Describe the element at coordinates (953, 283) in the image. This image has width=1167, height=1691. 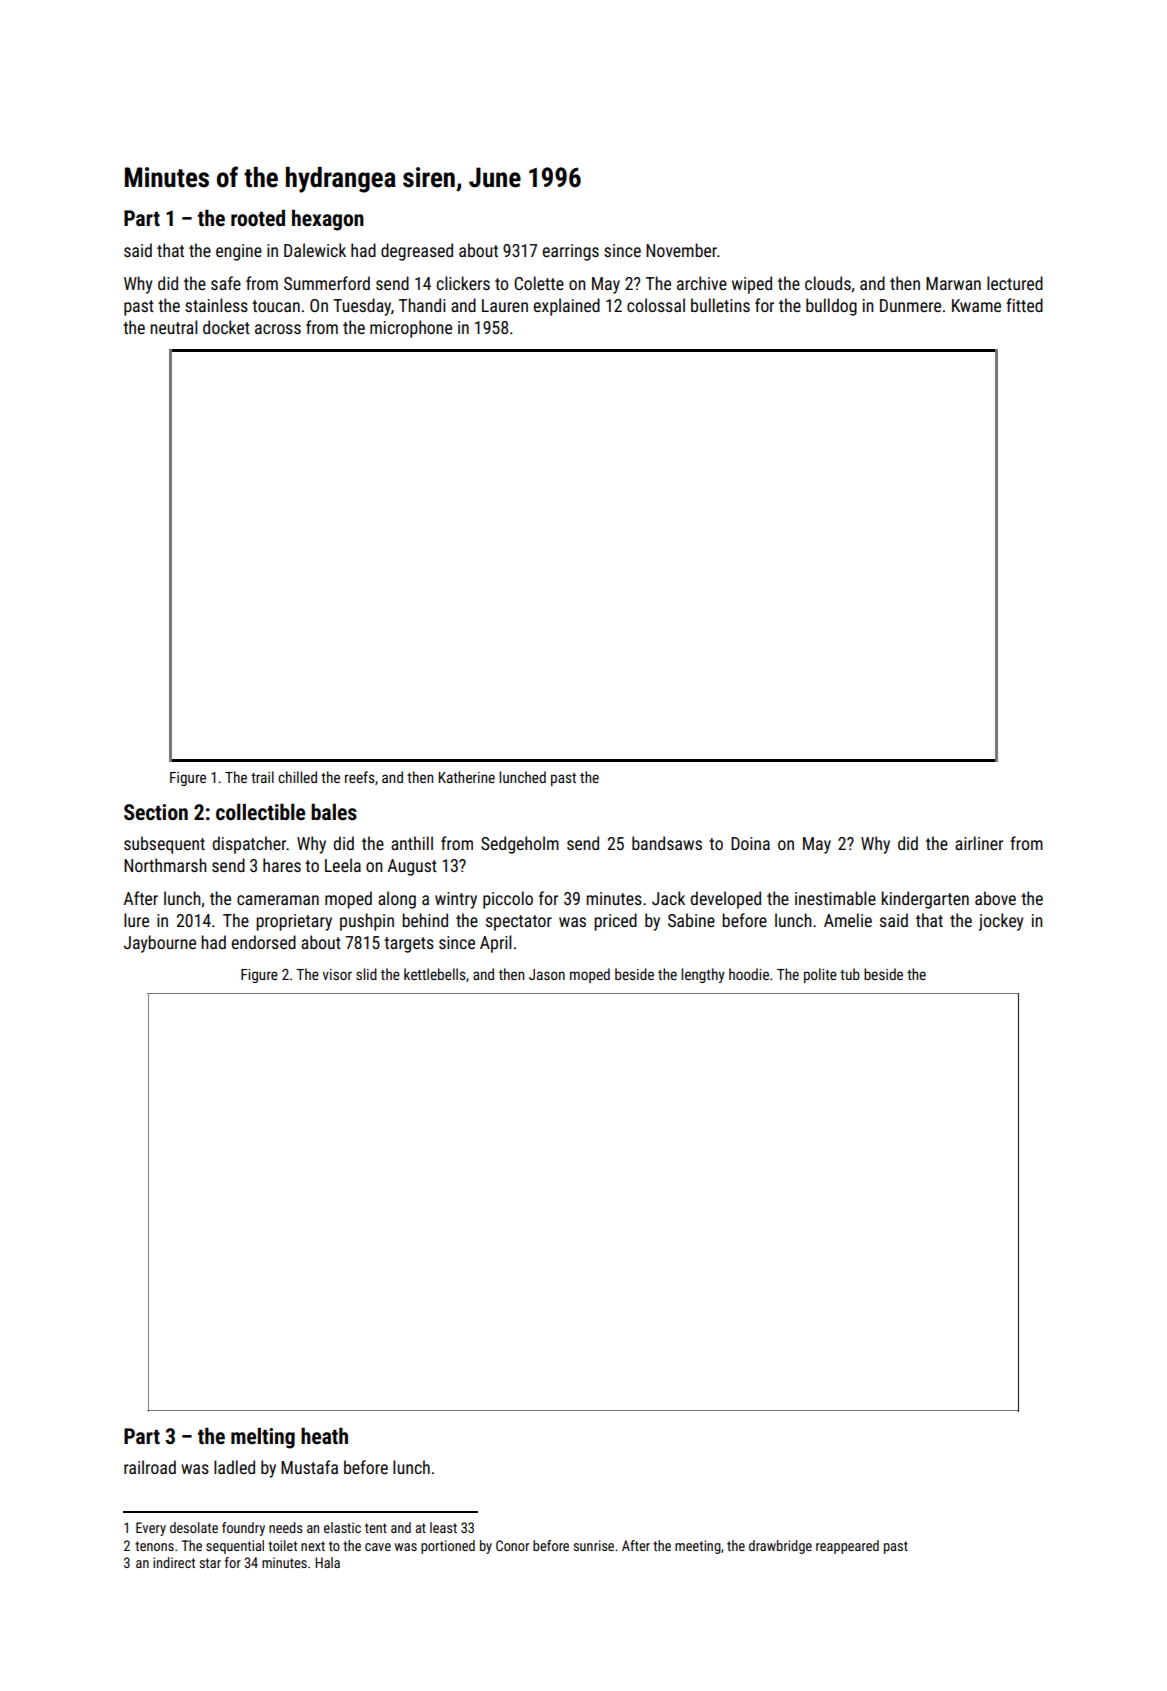
I see `Marwan` at that location.
